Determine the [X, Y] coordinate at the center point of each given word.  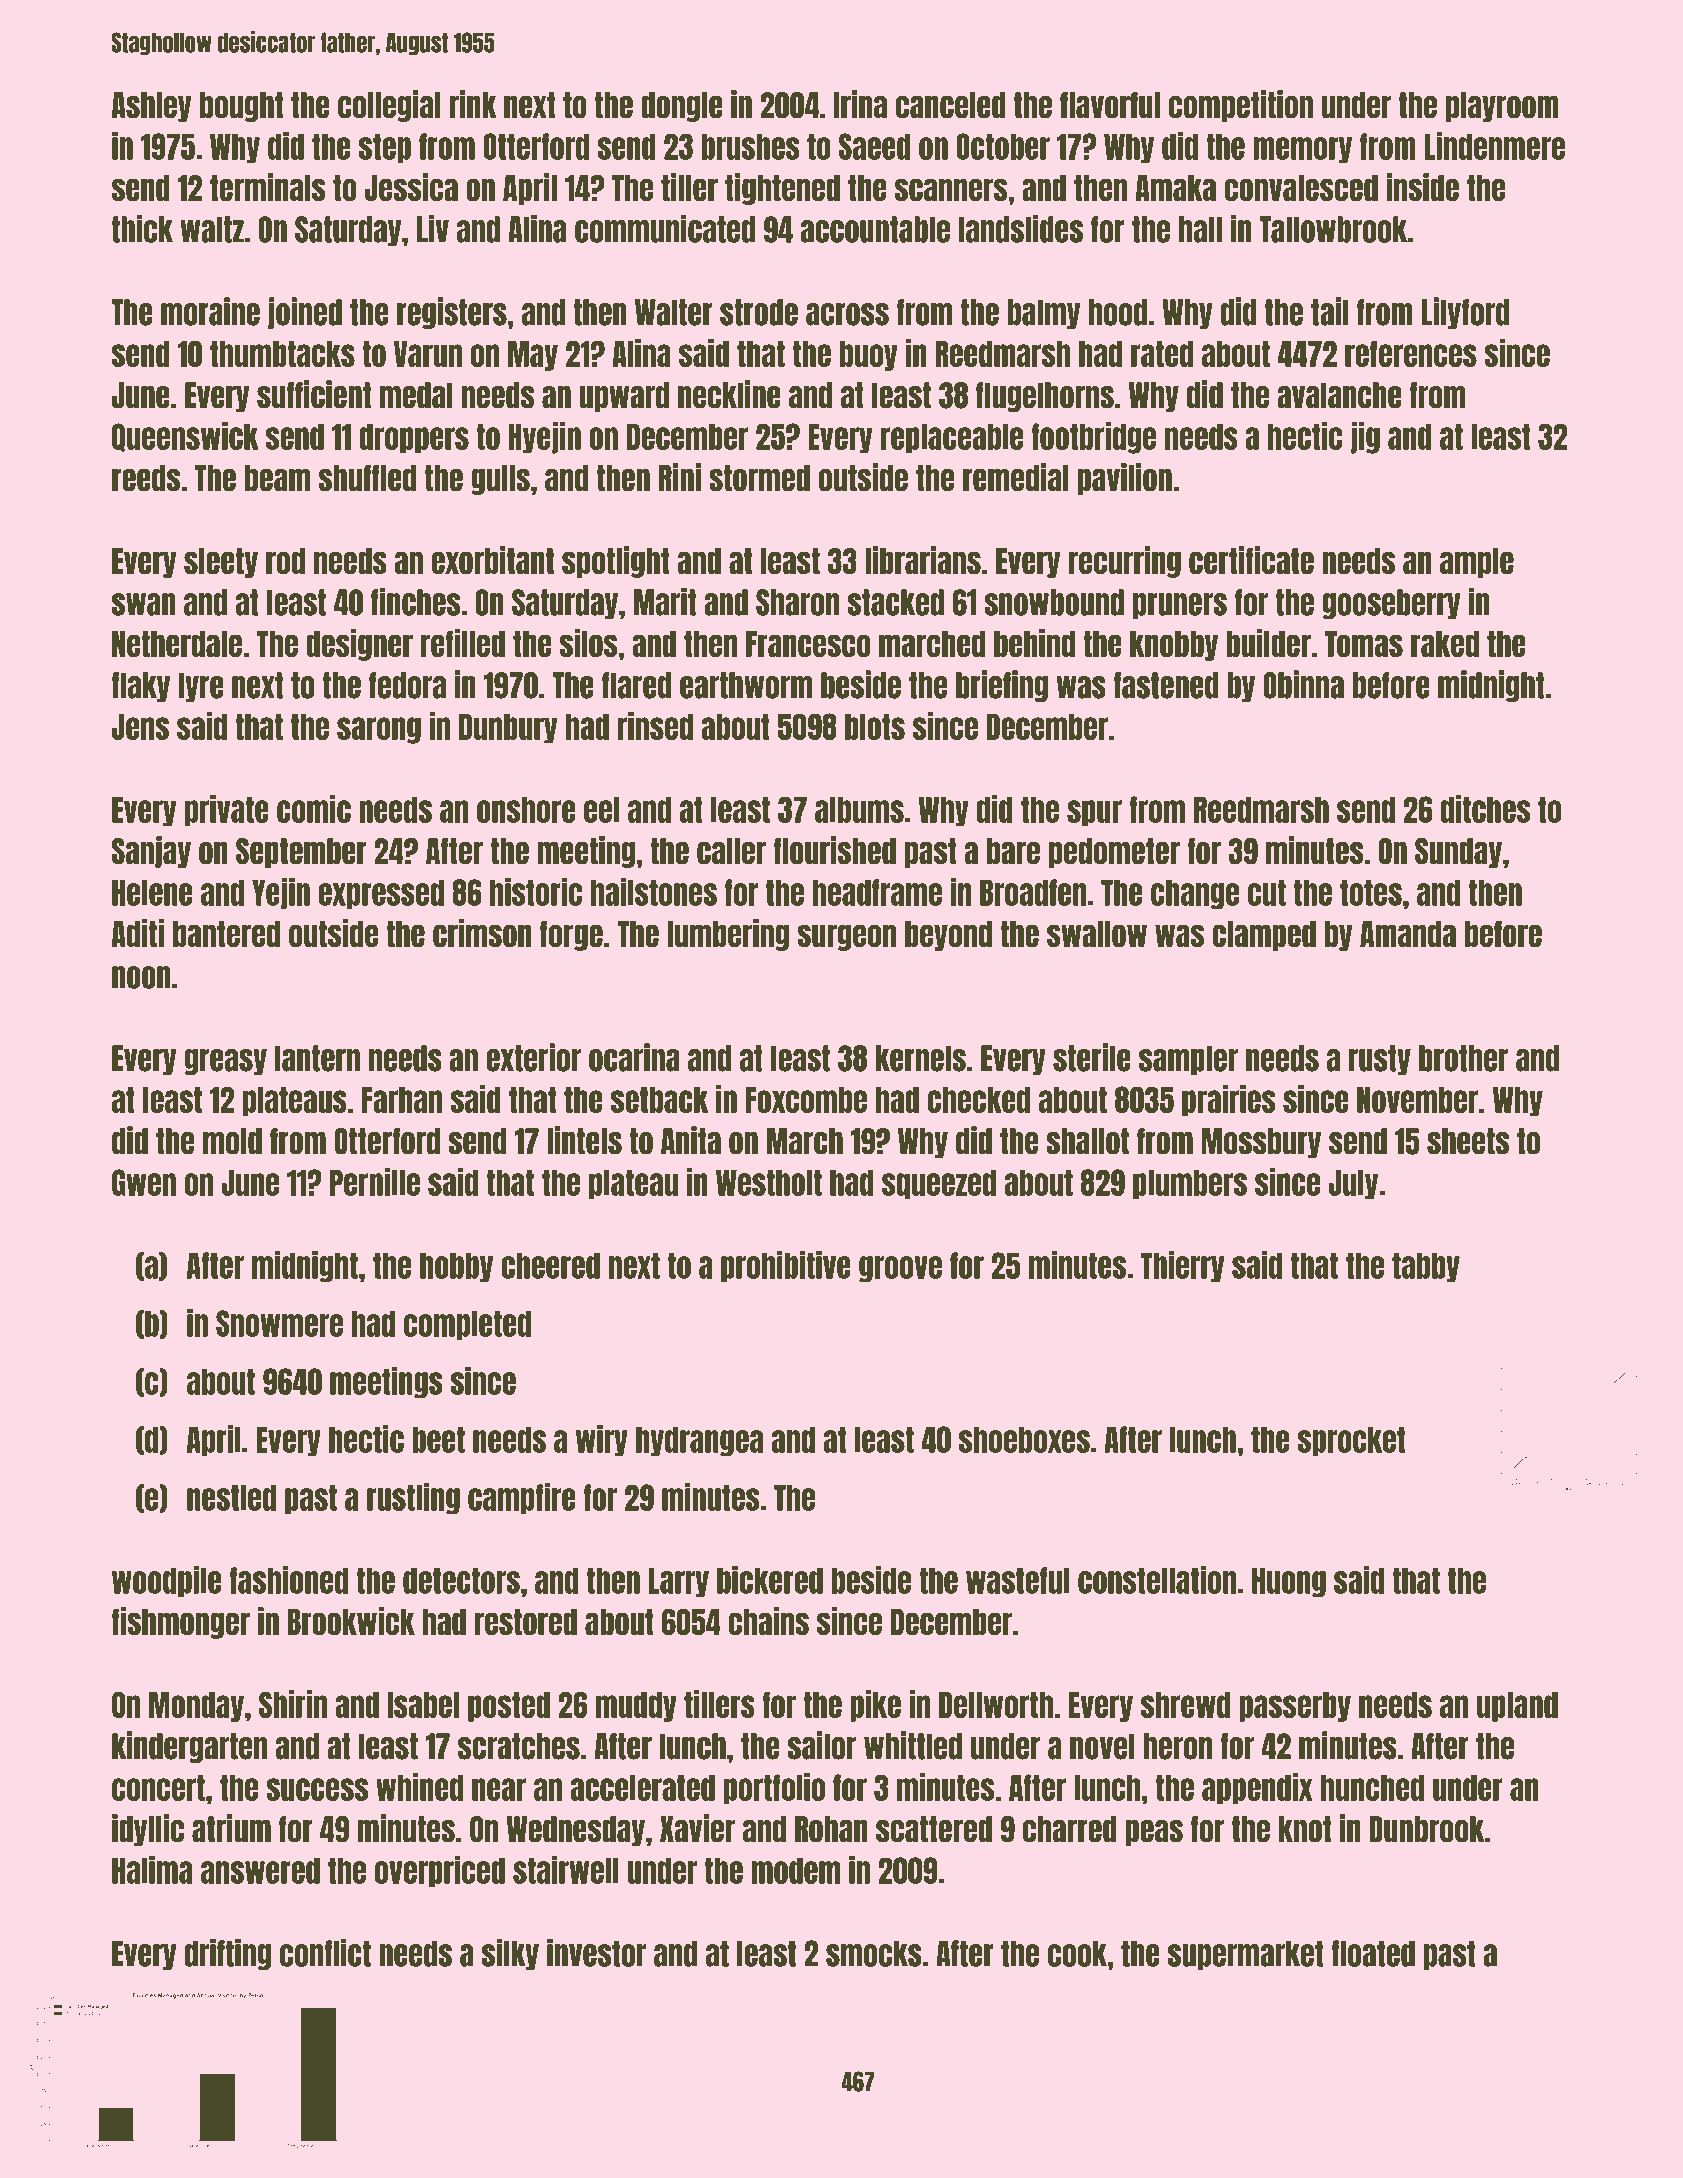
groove [900, 1269]
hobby [456, 1267]
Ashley [151, 107]
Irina [860, 104]
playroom [1502, 107]
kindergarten [189, 1747]
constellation [1157, 1579]
